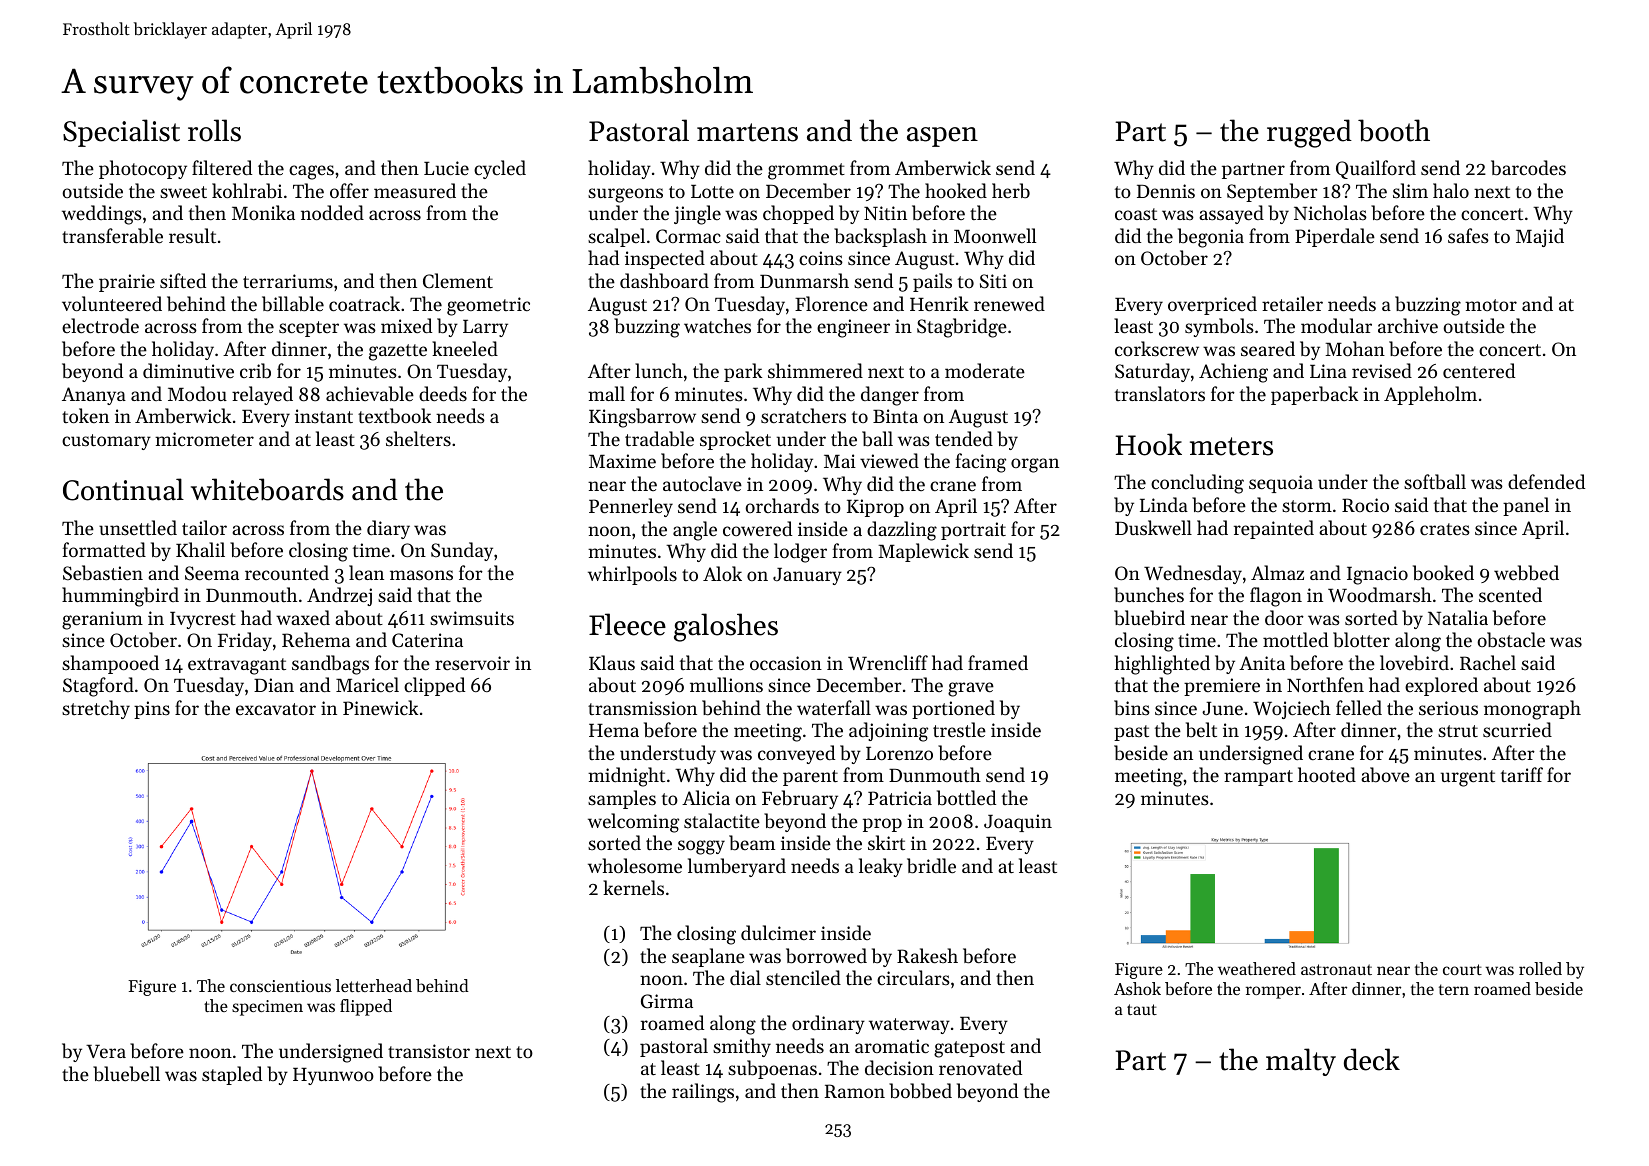  Describe the element at coordinates (267, 1008) in the image. I see `specimen` at that location.
